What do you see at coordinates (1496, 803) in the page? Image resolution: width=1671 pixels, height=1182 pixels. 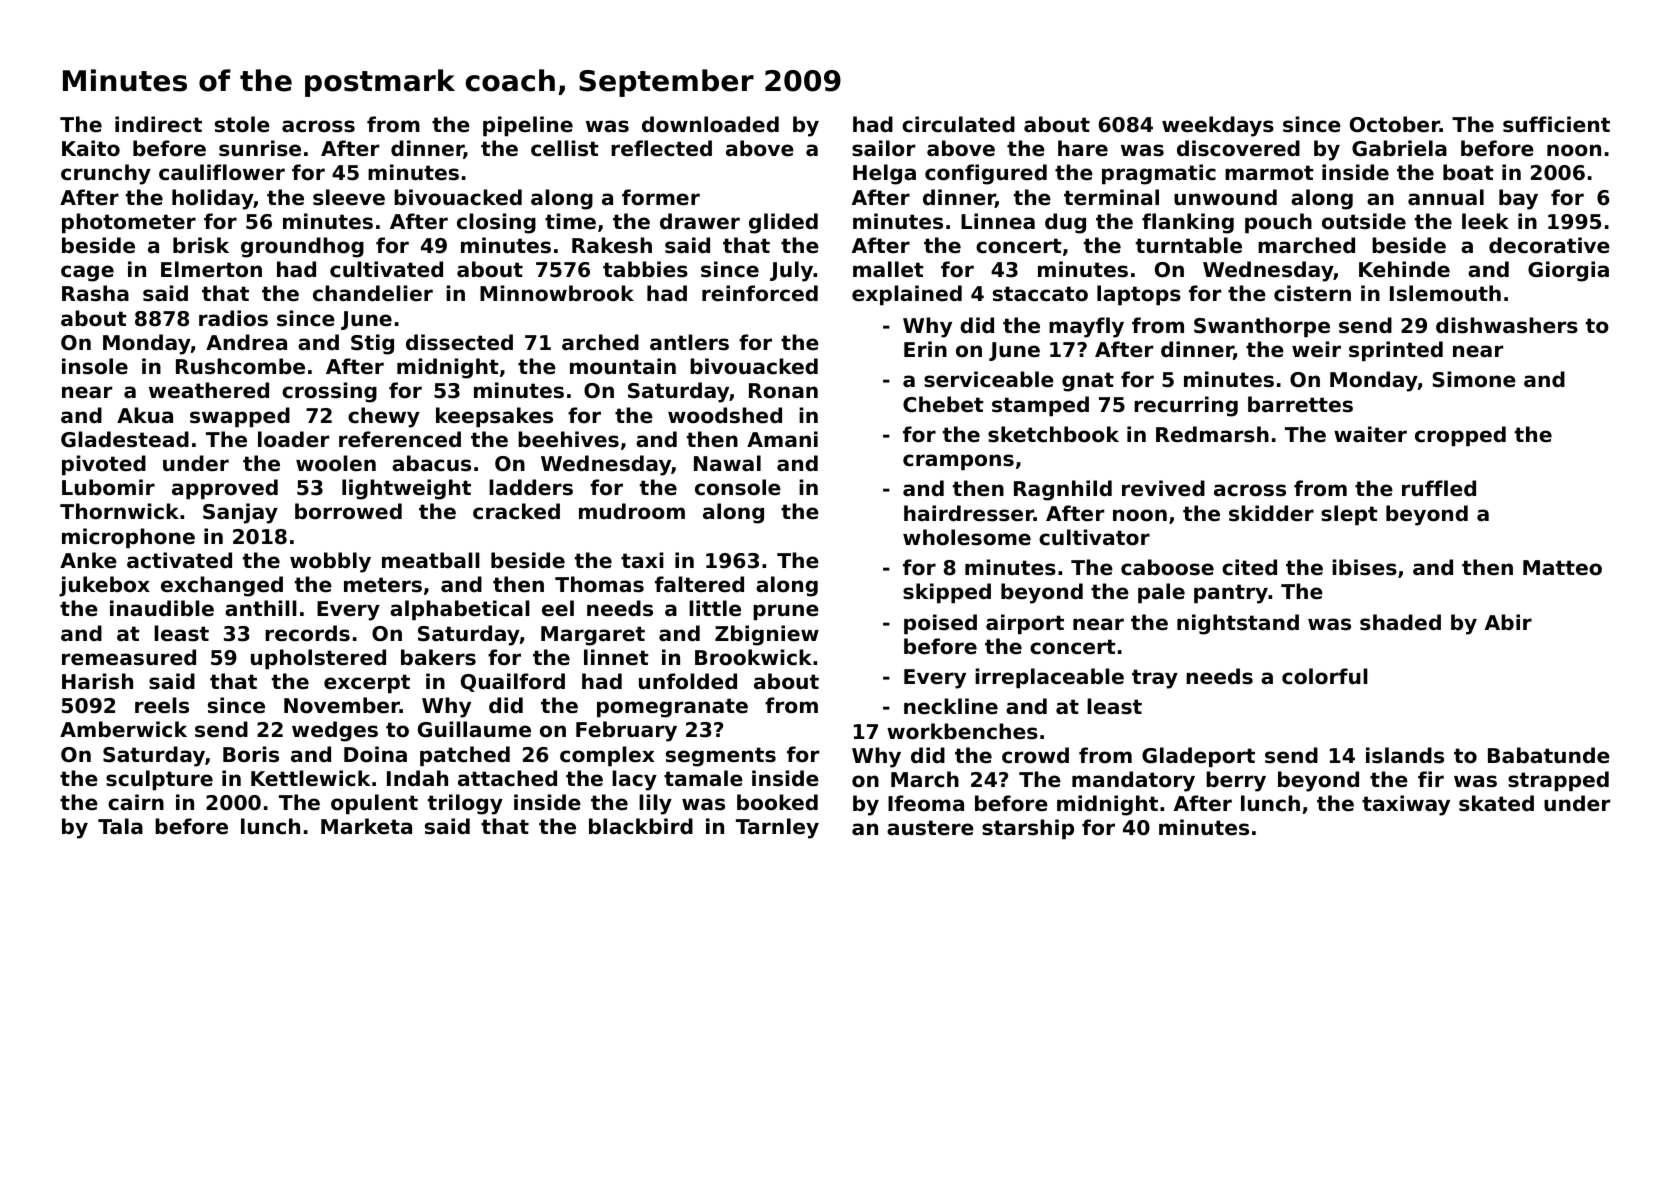 I see `skated` at bounding box center [1496, 803].
